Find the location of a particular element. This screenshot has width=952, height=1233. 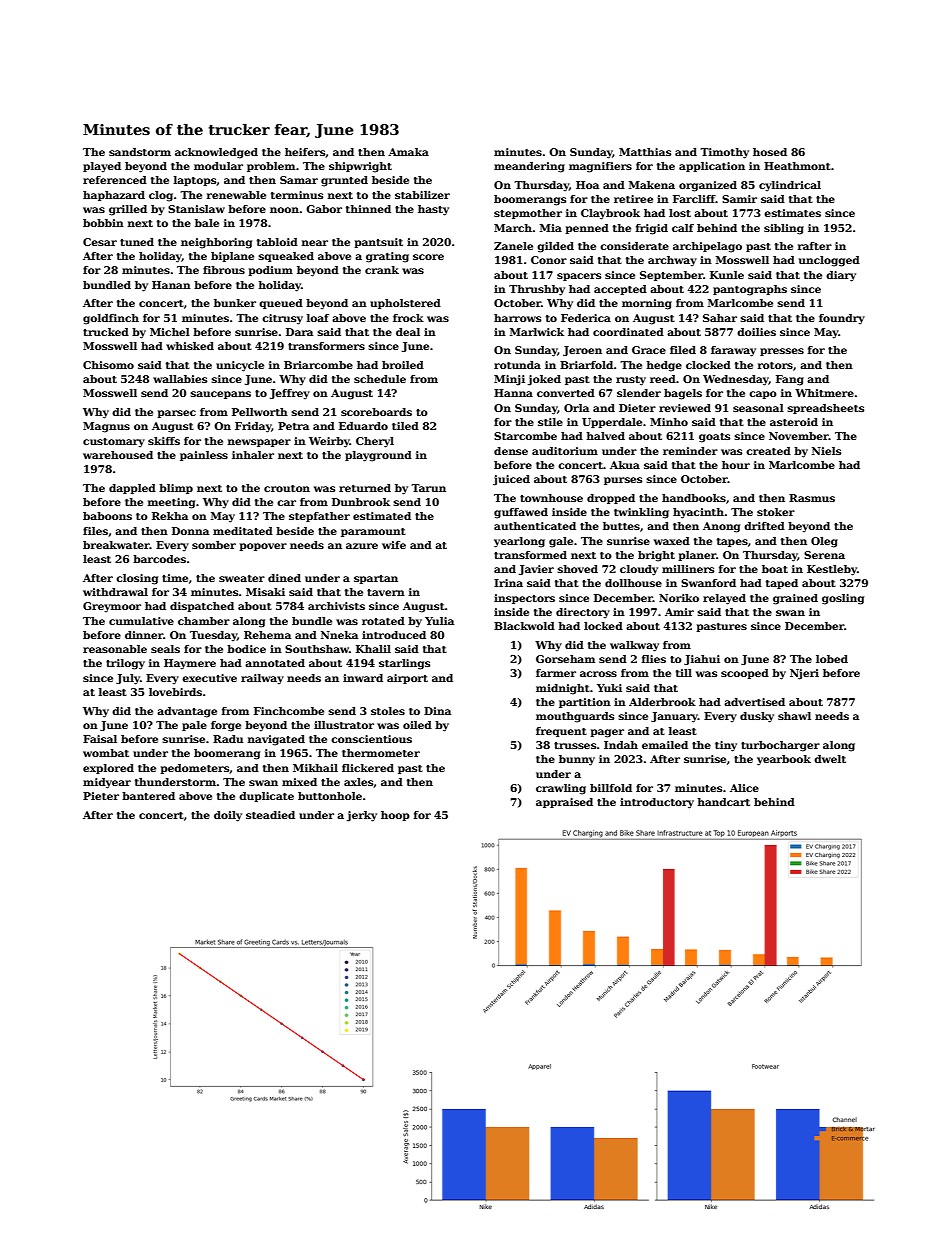

Fang is located at coordinates (790, 380).
